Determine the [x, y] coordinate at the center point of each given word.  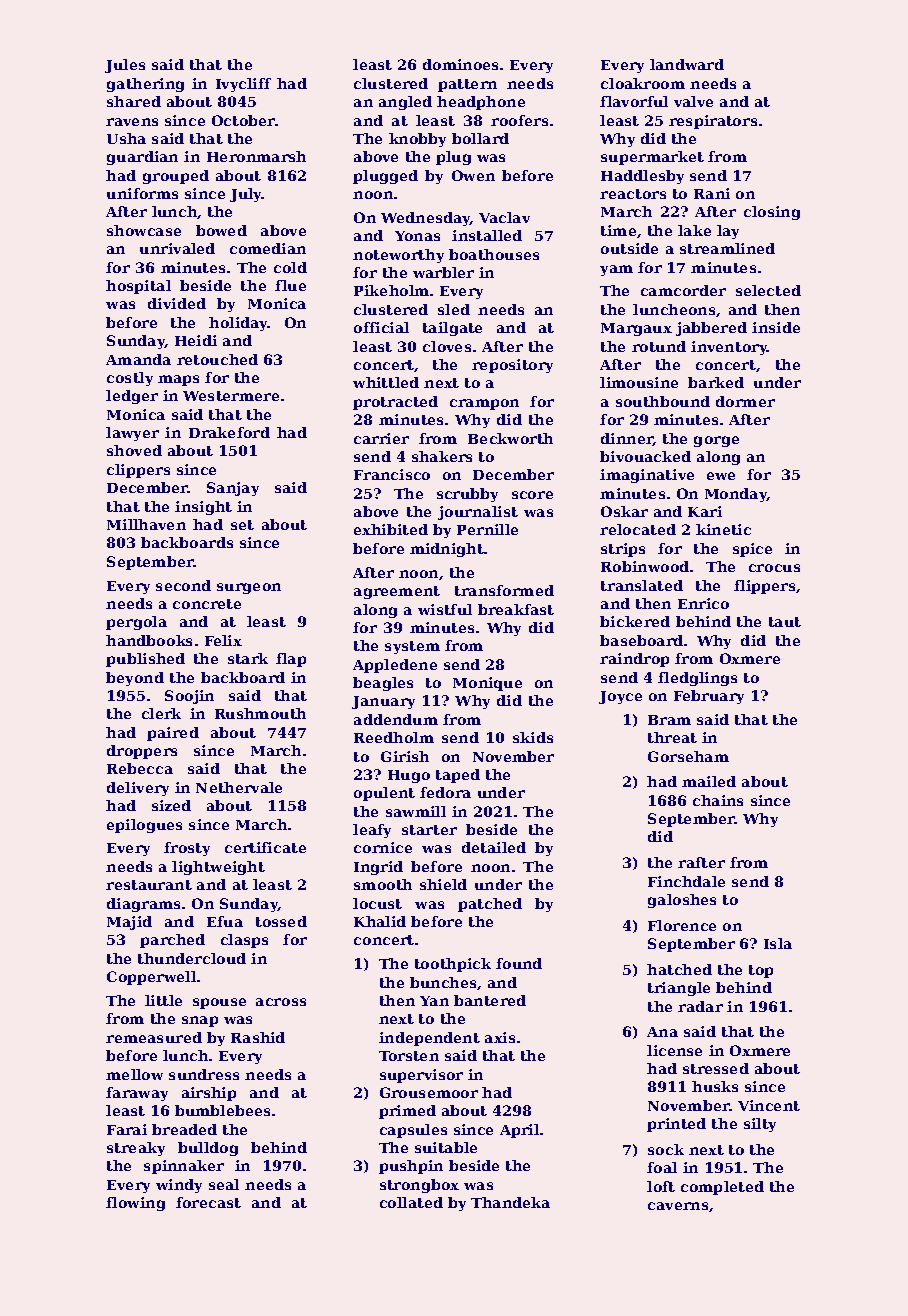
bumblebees [222, 1110]
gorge [716, 441]
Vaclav [504, 217]
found [519, 963]
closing [772, 213]
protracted [395, 403]
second [183, 585]
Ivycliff [243, 85]
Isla [778, 943]
